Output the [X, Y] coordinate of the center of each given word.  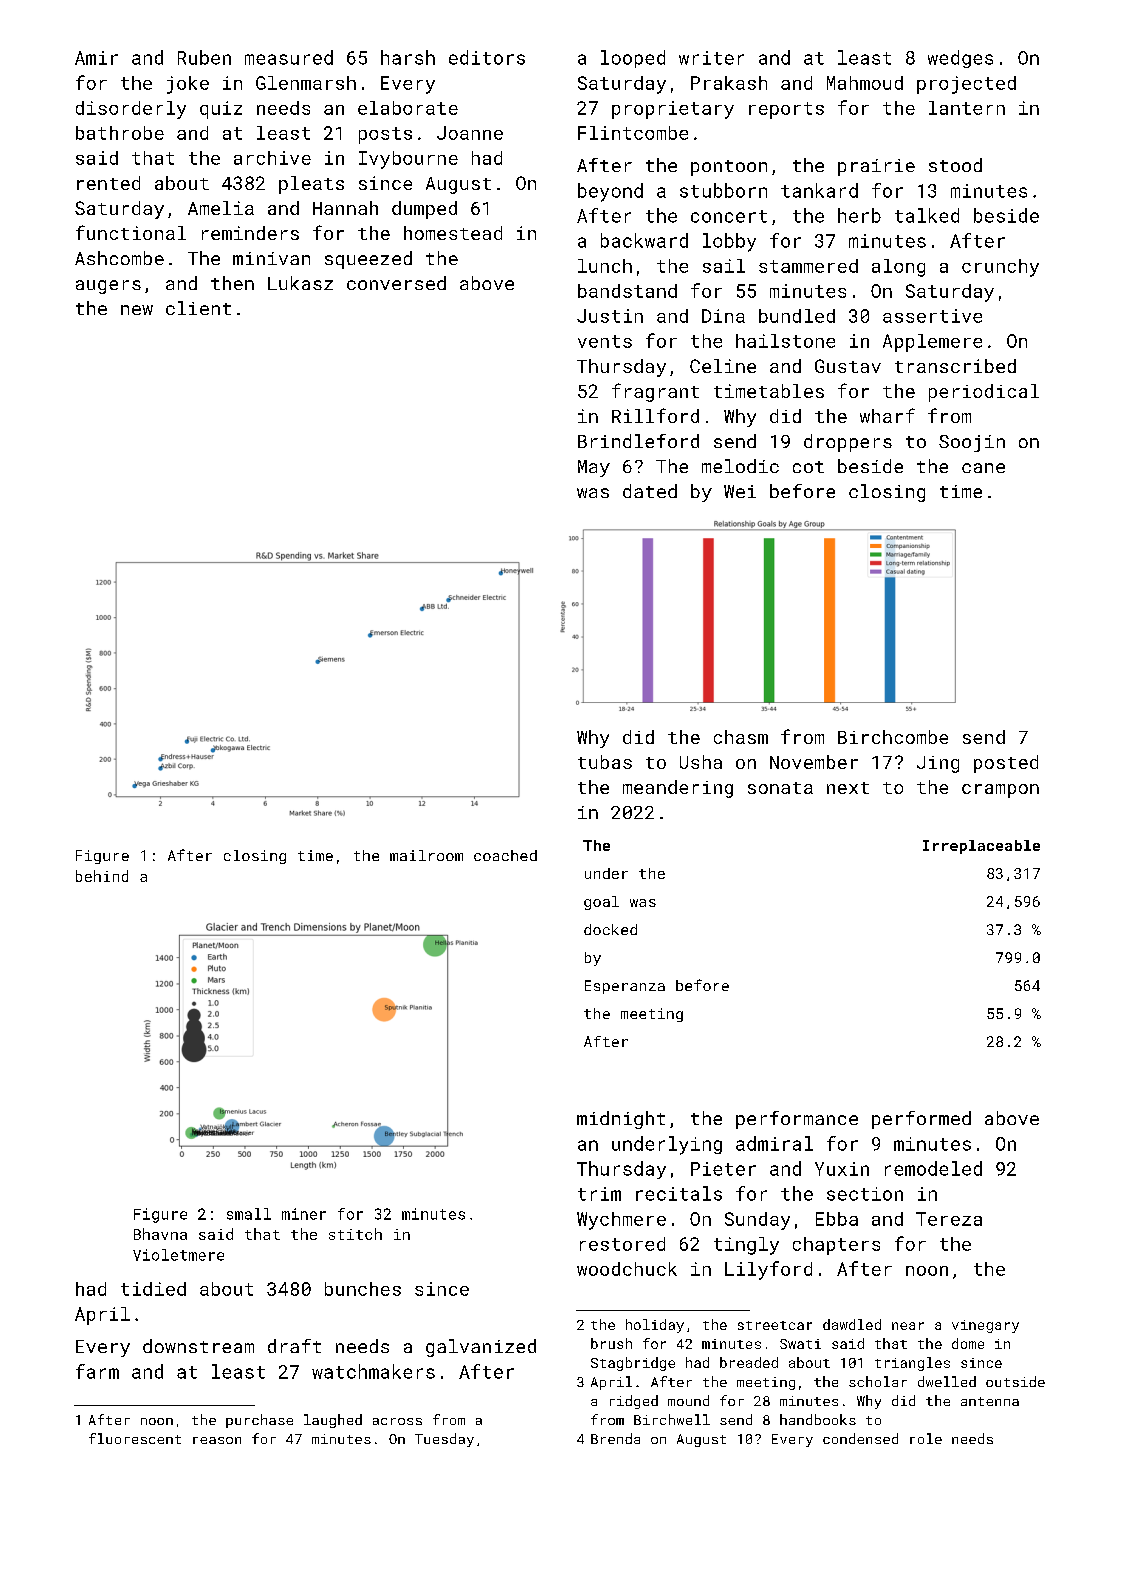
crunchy [1000, 268]
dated [650, 491]
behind [102, 876]
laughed [333, 1421]
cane [983, 468]
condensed [860, 1438]
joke [188, 85]
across [397, 1421]
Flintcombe [633, 133]
